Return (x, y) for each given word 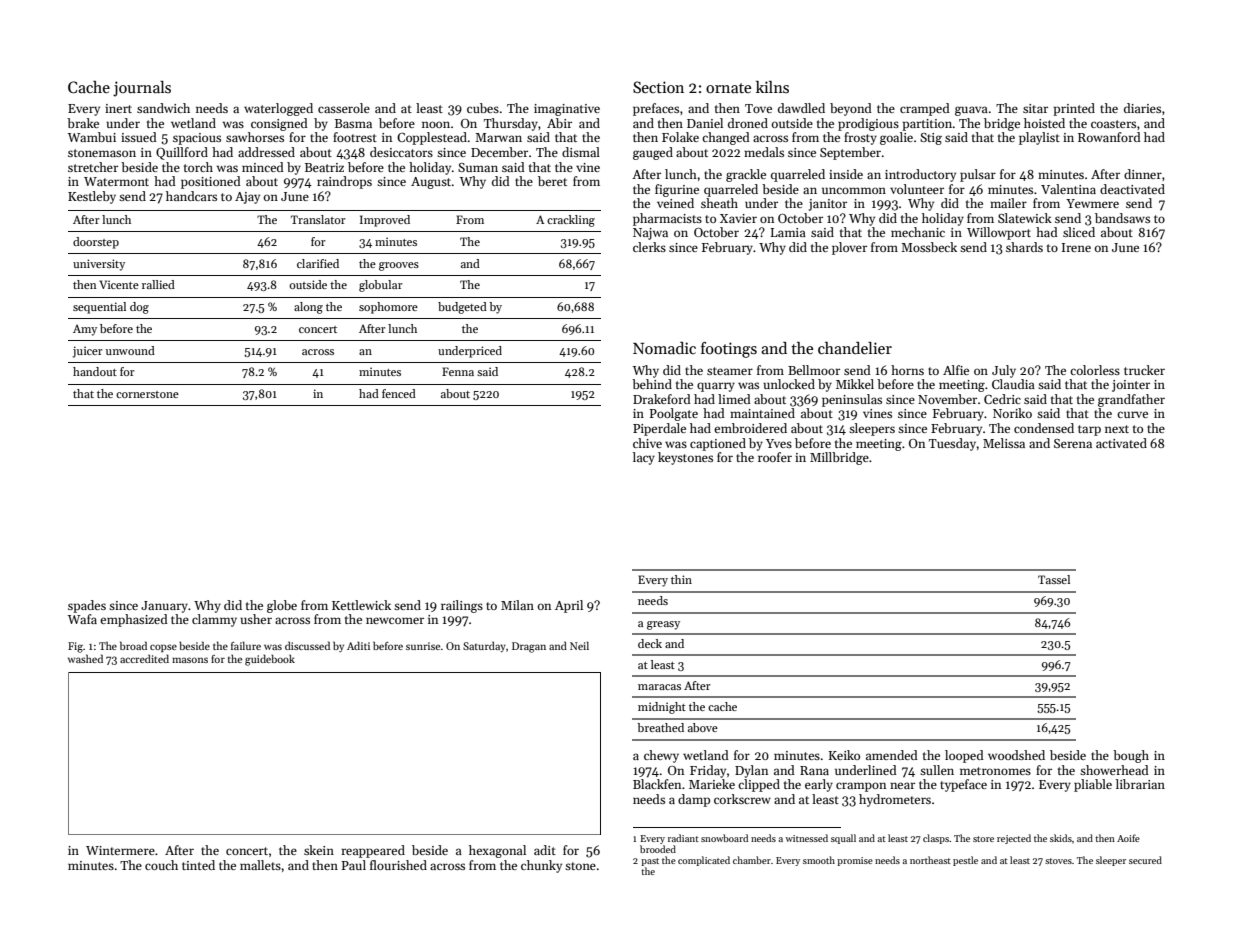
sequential (99, 308)
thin (681, 579)
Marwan (498, 137)
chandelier (855, 348)
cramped (925, 109)
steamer (730, 371)
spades (87, 606)
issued (139, 137)
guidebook (270, 660)
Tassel (1054, 579)
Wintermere (120, 850)
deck (650, 643)
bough (1131, 756)
